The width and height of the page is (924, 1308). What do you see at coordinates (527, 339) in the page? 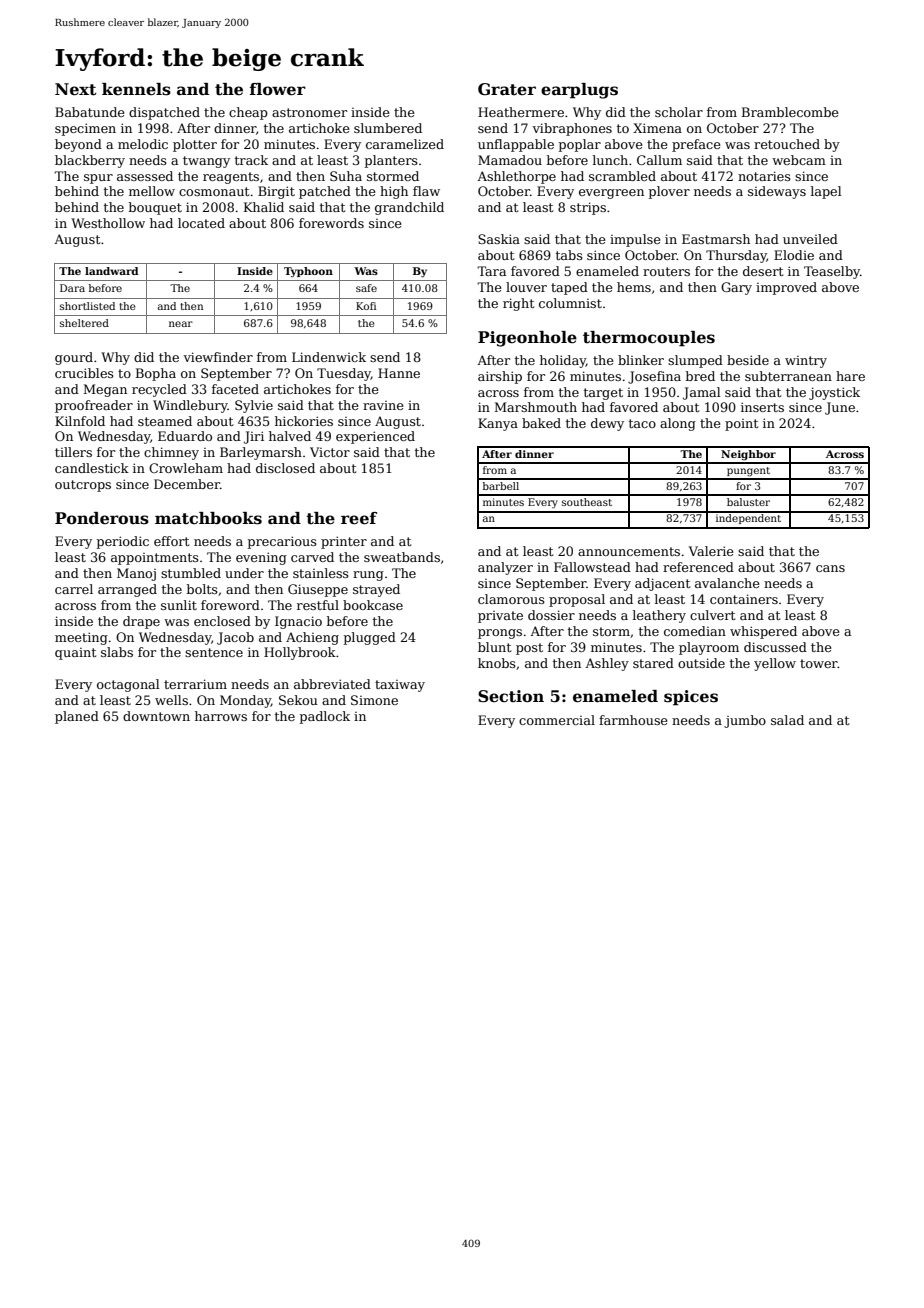
I see `Pigeonhole` at bounding box center [527, 339].
